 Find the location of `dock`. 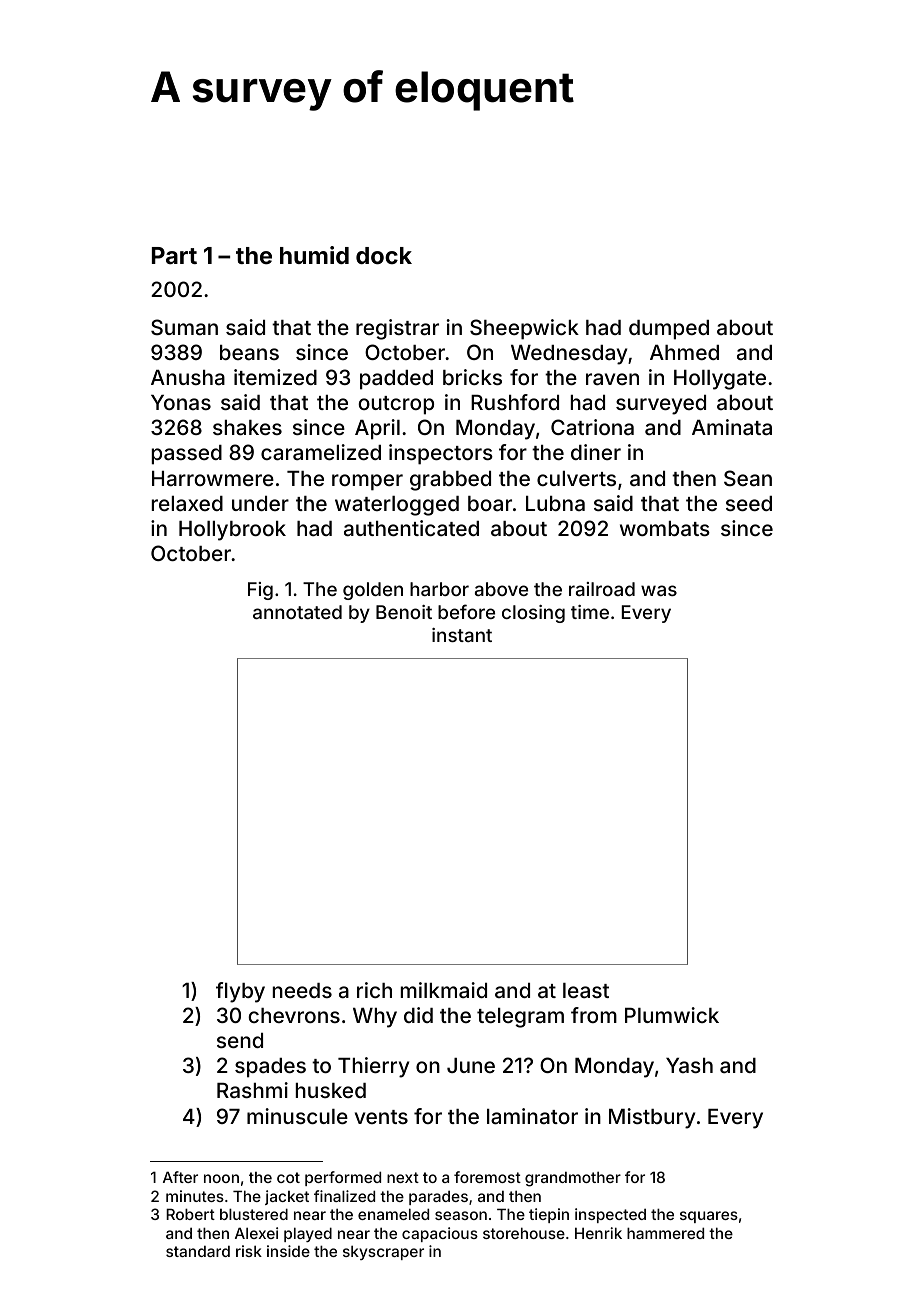

dock is located at coordinates (384, 255).
